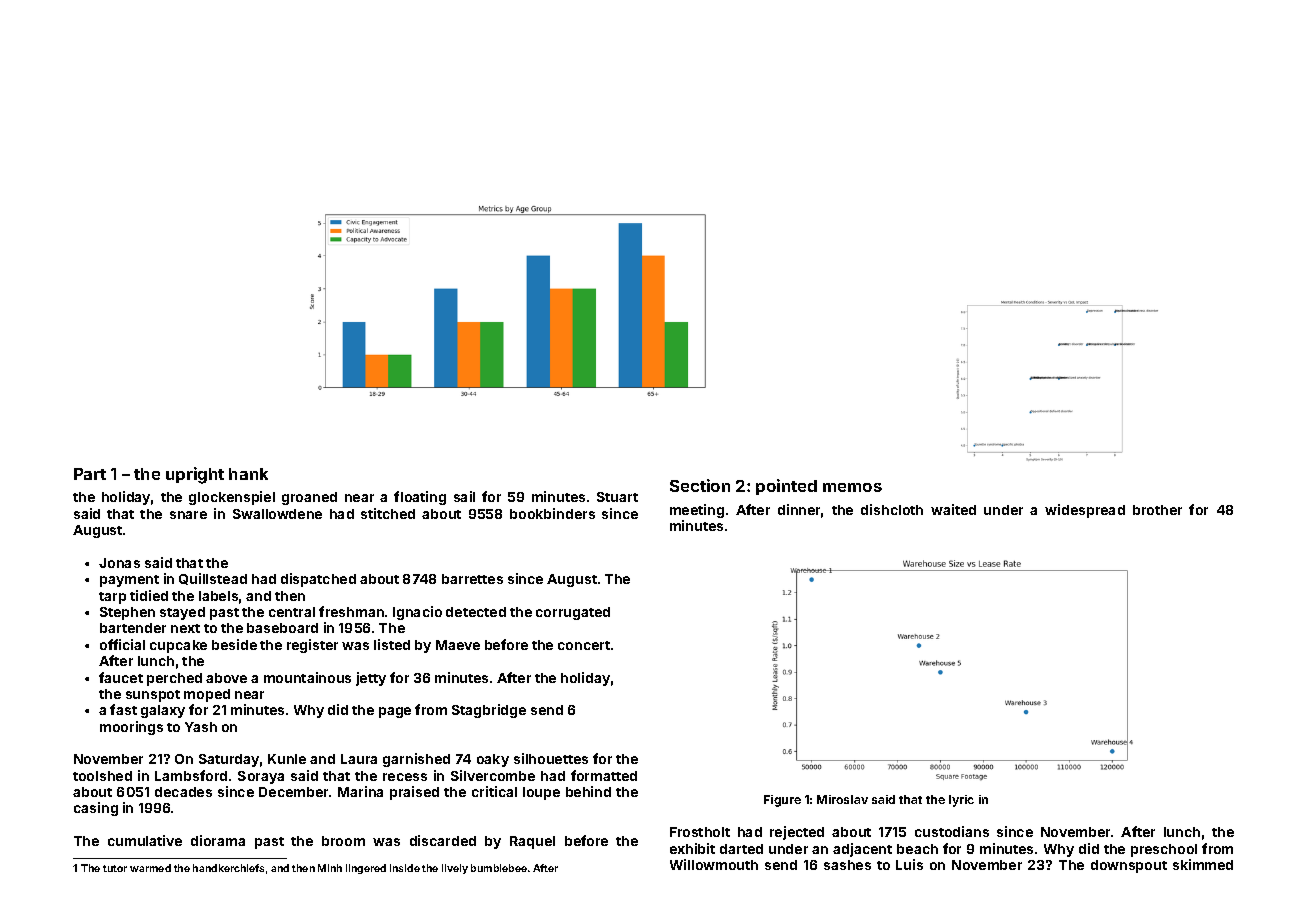 Image resolution: width=1308 pixels, height=924 pixels. Describe the element at coordinates (464, 496) in the screenshot. I see `sail` at that location.
